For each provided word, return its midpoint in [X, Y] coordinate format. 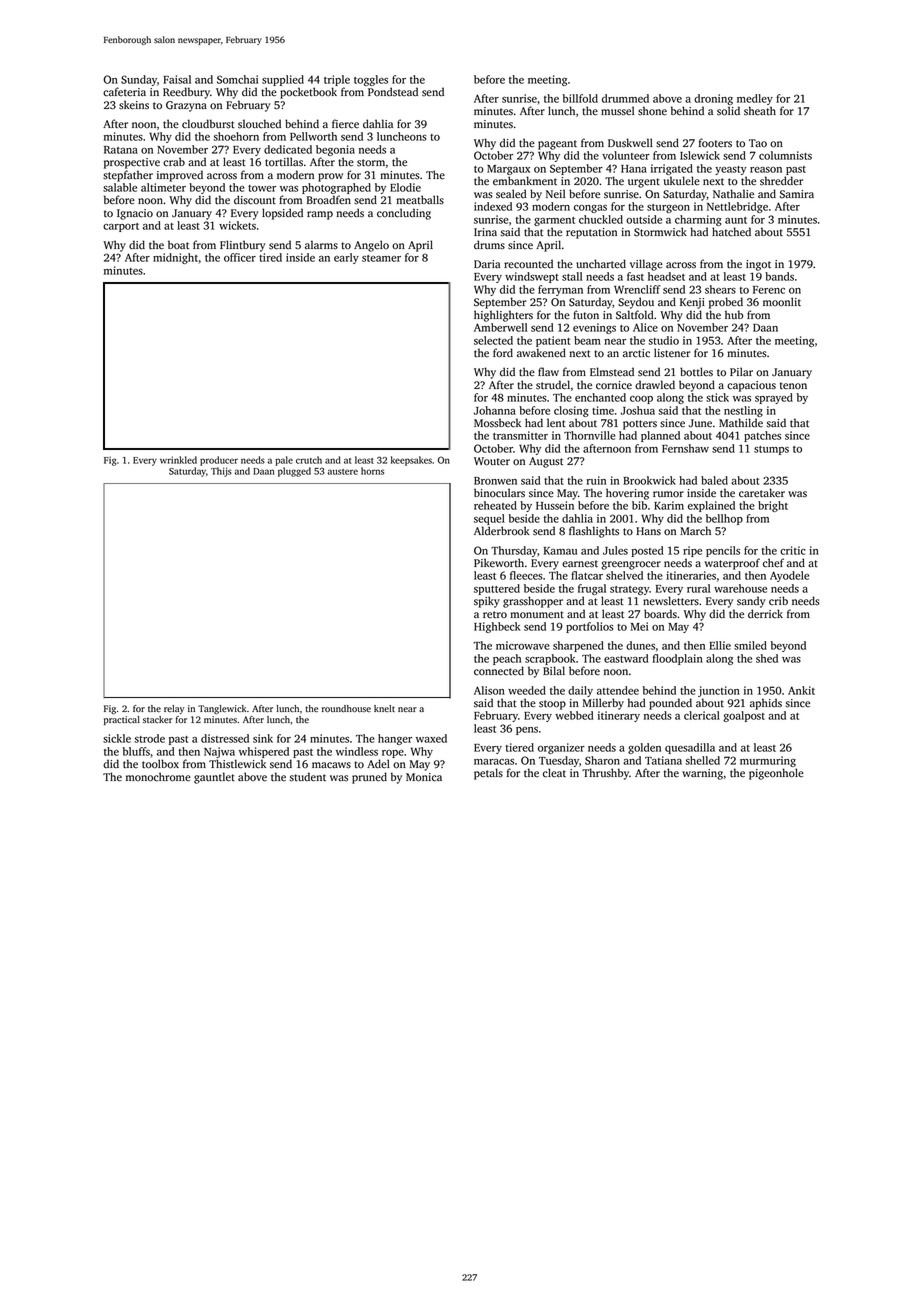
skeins [134, 105]
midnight [175, 258]
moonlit [782, 302]
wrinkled [178, 460]
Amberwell [500, 327]
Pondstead [393, 92]
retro [495, 615]
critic [792, 550]
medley [755, 99]
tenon [793, 386]
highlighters [503, 316]
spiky [487, 602]
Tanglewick [222, 709]
